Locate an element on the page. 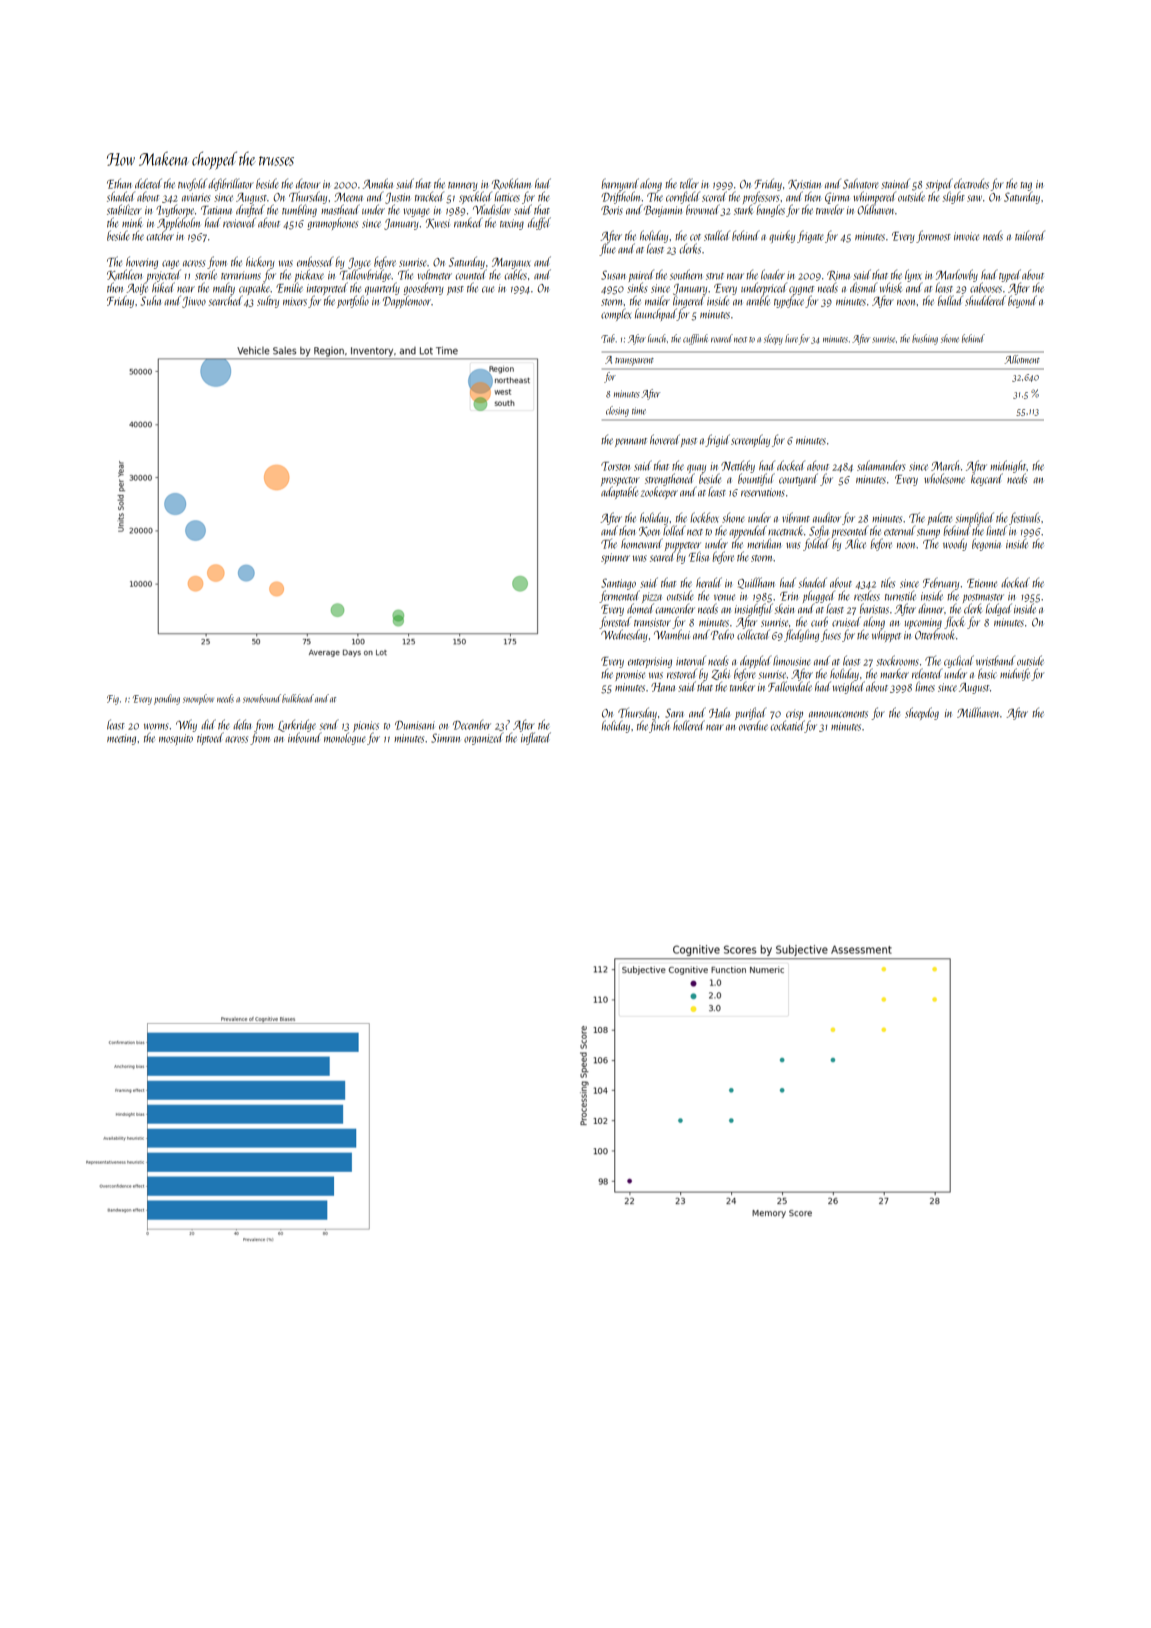 The width and height of the document is (1151, 1628). Jiwoo is located at coordinates (194, 302).
